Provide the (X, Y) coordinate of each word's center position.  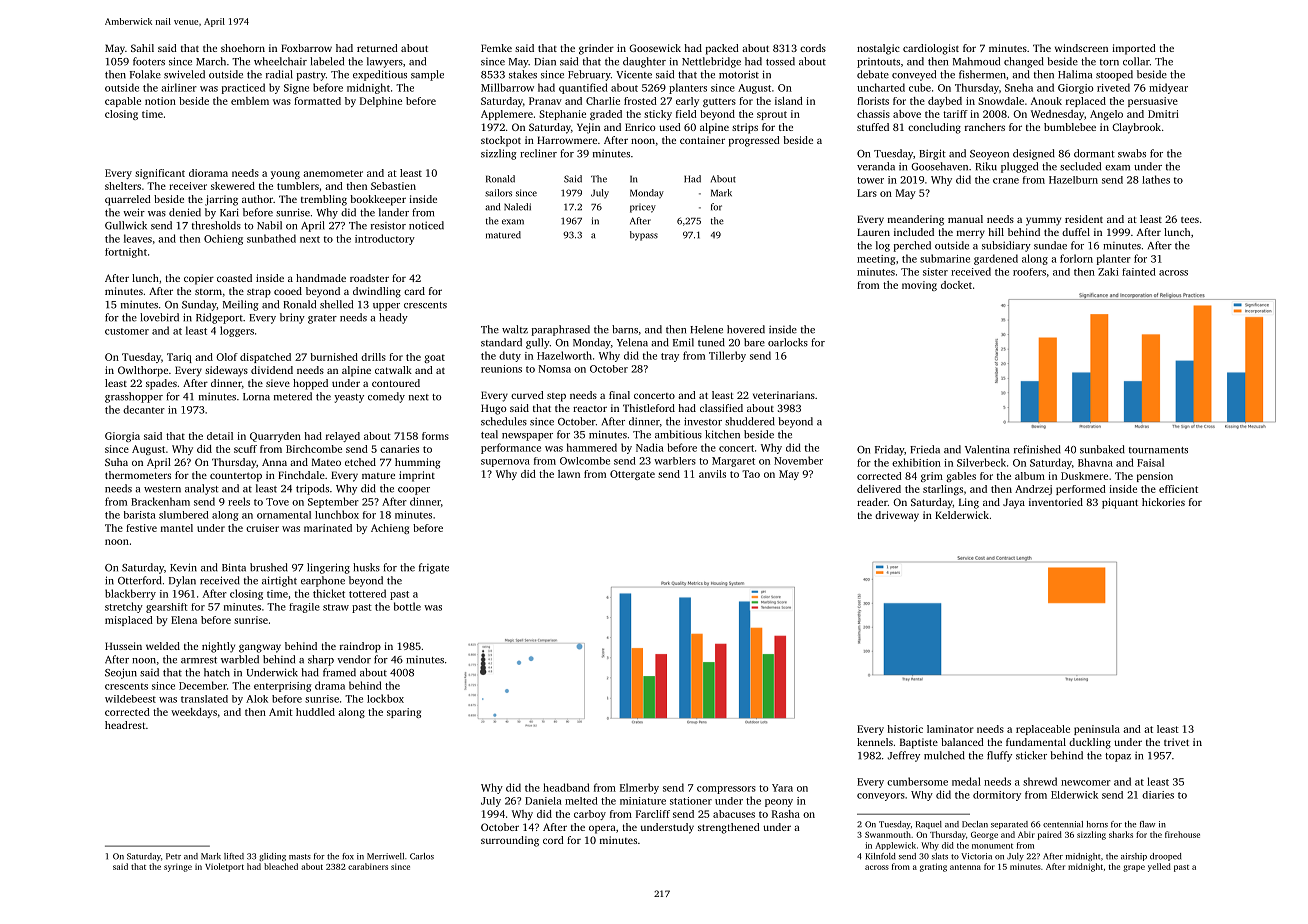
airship (1134, 857)
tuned (711, 342)
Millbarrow (507, 87)
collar (1136, 61)
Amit (281, 712)
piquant (1120, 503)
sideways (226, 371)
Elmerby (639, 788)
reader (872, 502)
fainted (1139, 272)
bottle (407, 606)
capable (123, 102)
